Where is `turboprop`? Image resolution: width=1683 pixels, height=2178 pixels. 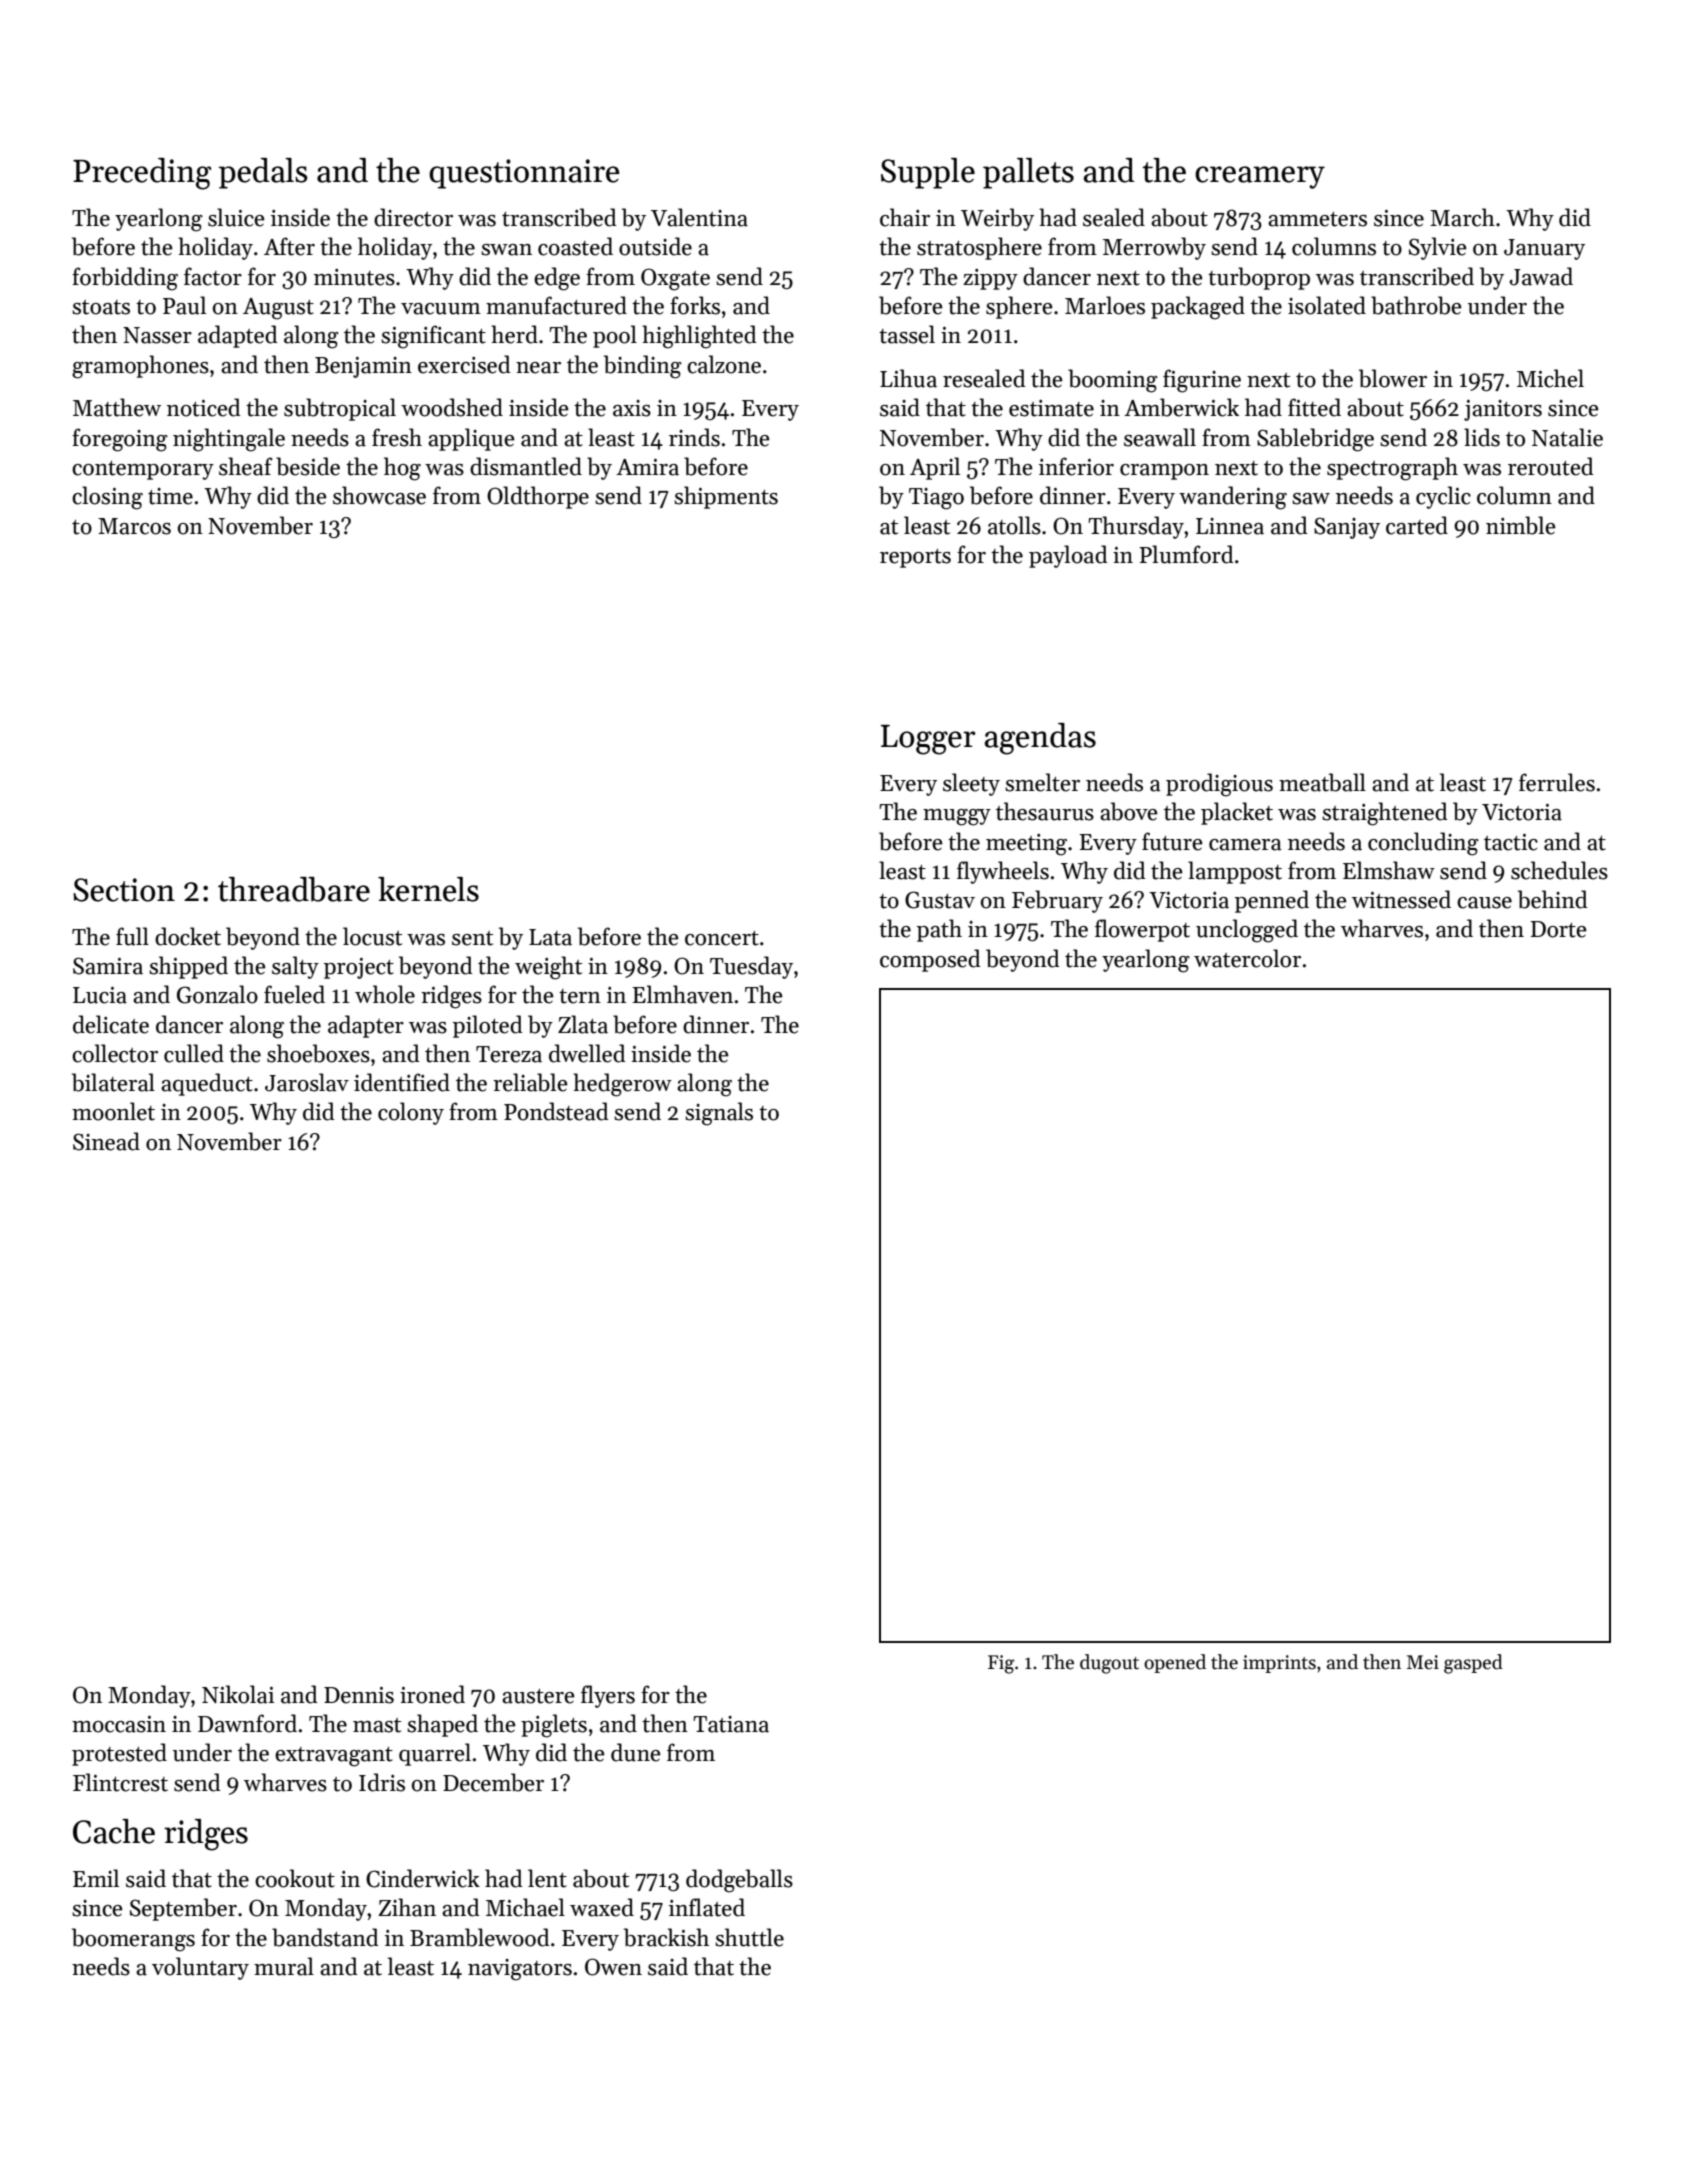 turboprop is located at coordinates (1259, 278).
